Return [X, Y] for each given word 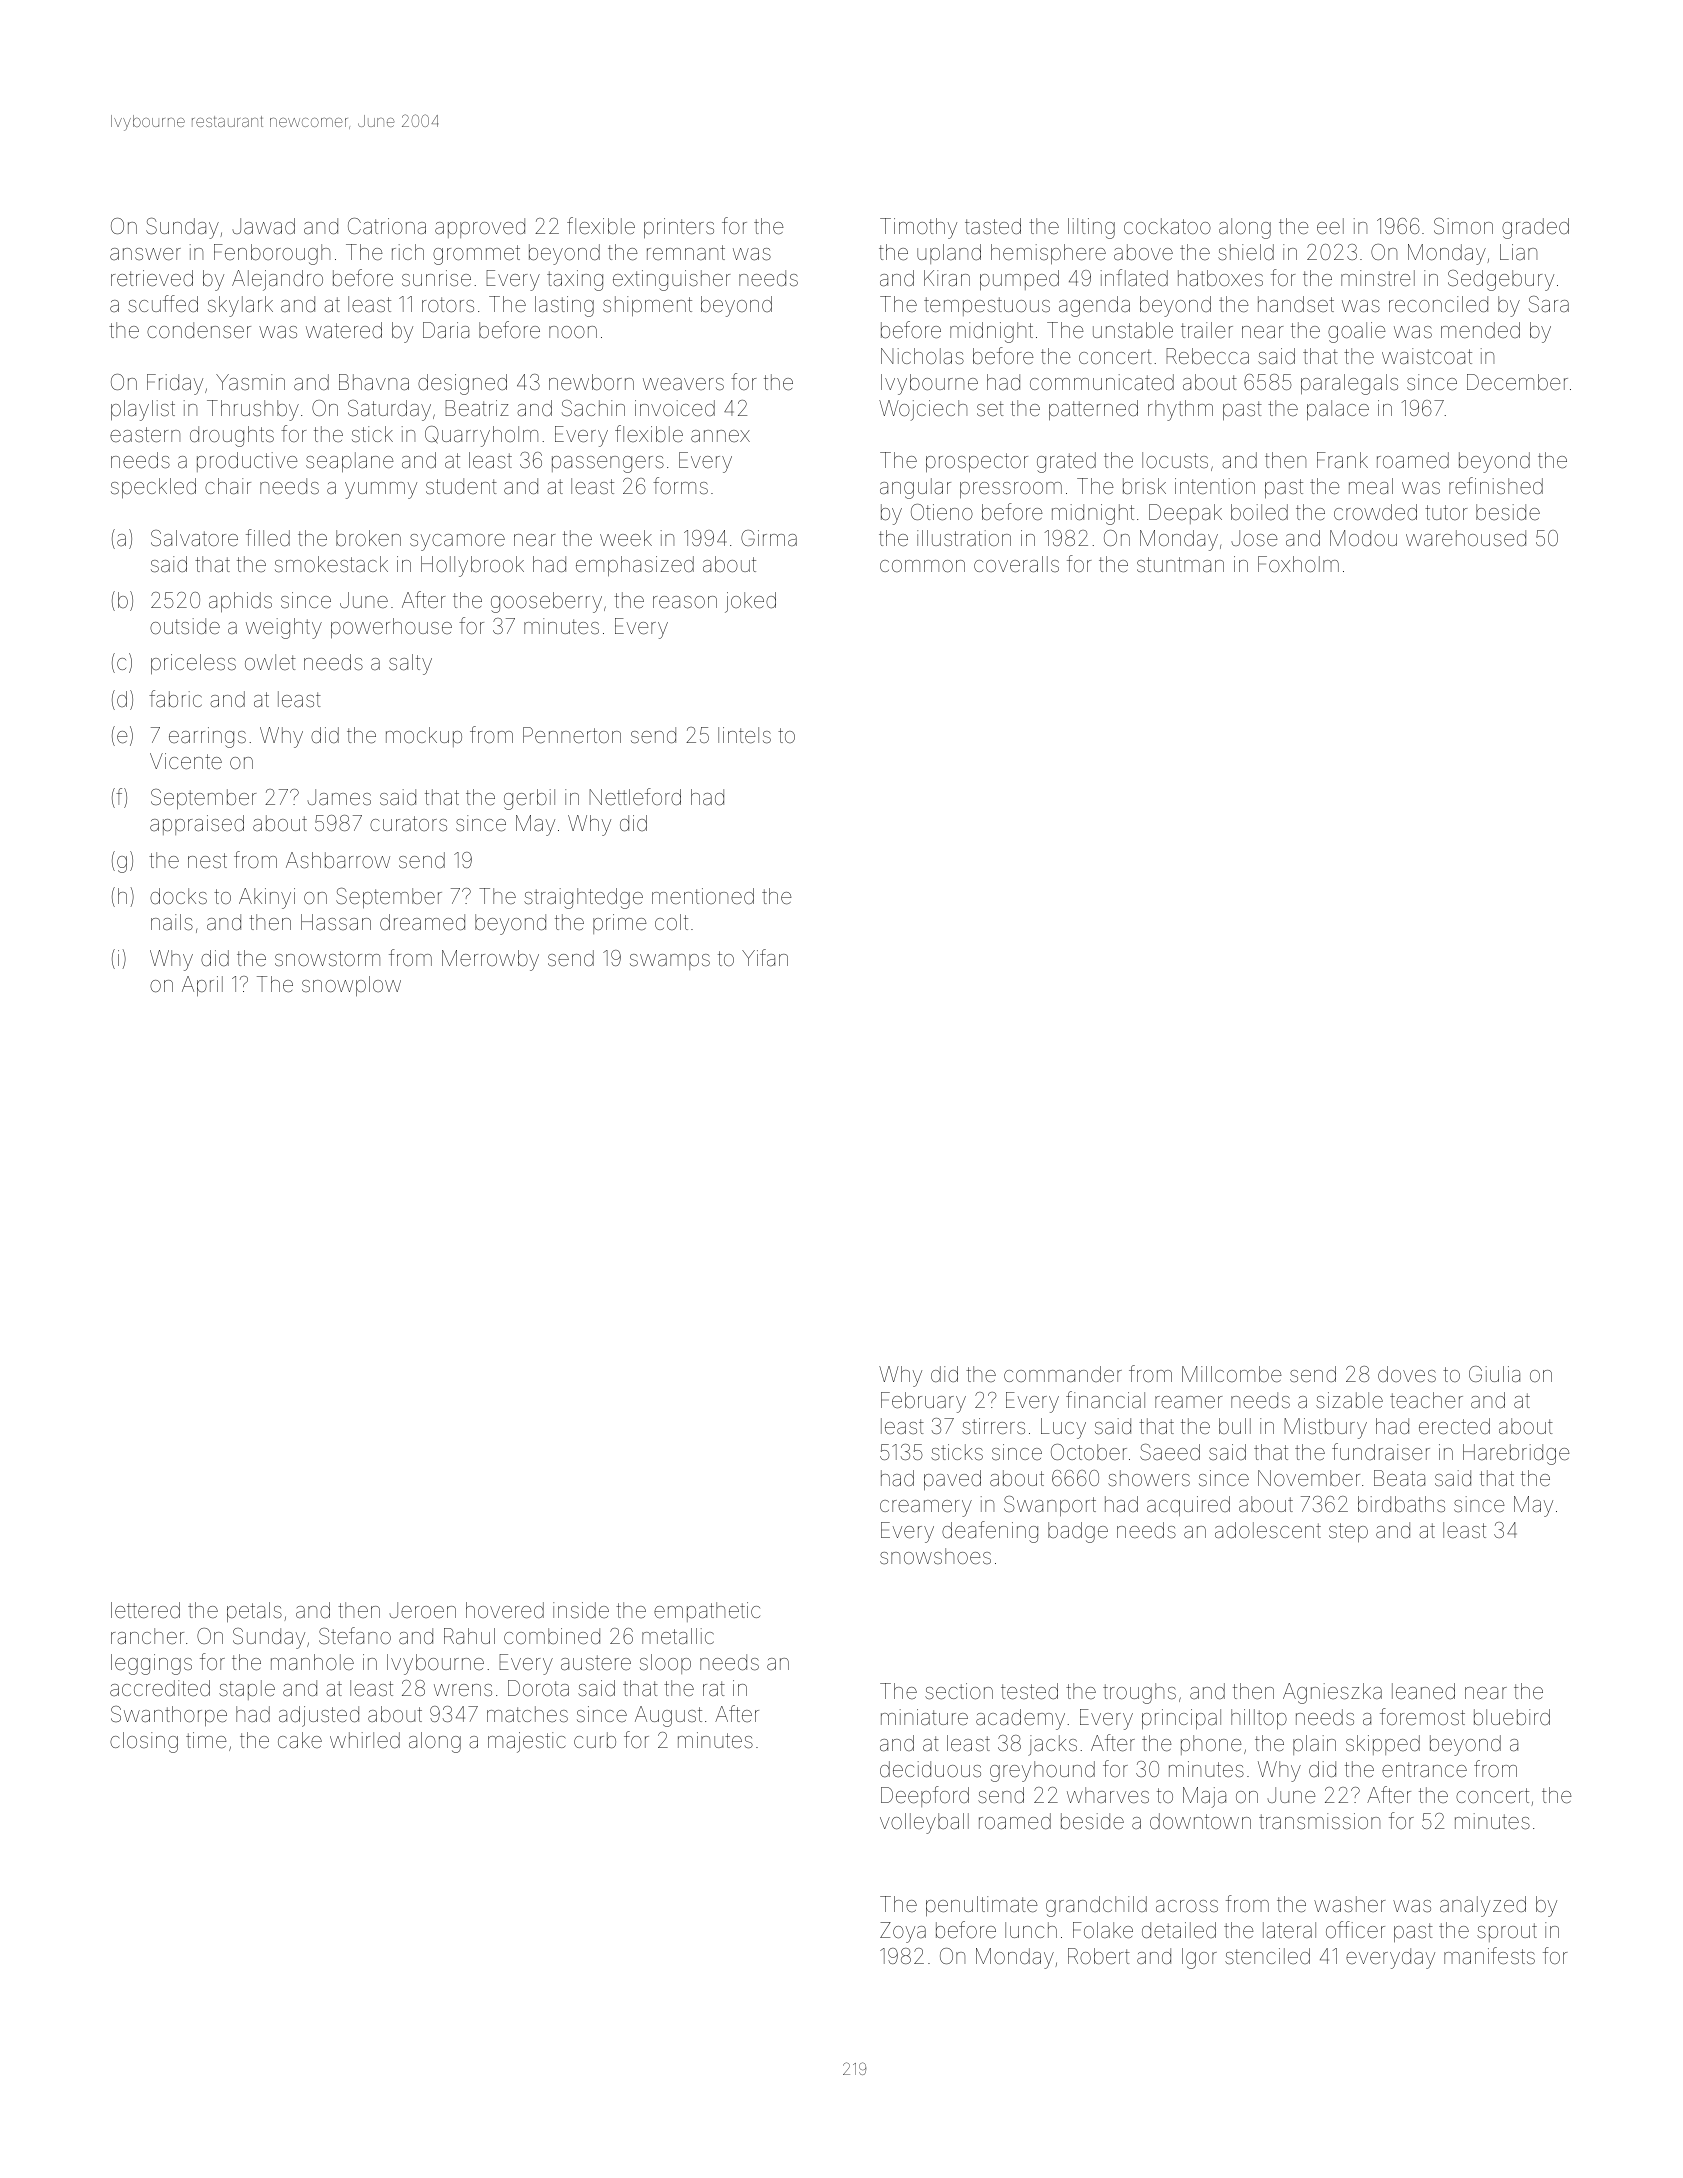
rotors [448, 305]
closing [144, 1742]
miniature [924, 1717]
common [922, 566]
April [202, 986]
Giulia [1494, 1374]
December [1517, 382]
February [923, 1402]
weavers [683, 384]
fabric [175, 699]
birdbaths [1401, 1504]
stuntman [1180, 565]
